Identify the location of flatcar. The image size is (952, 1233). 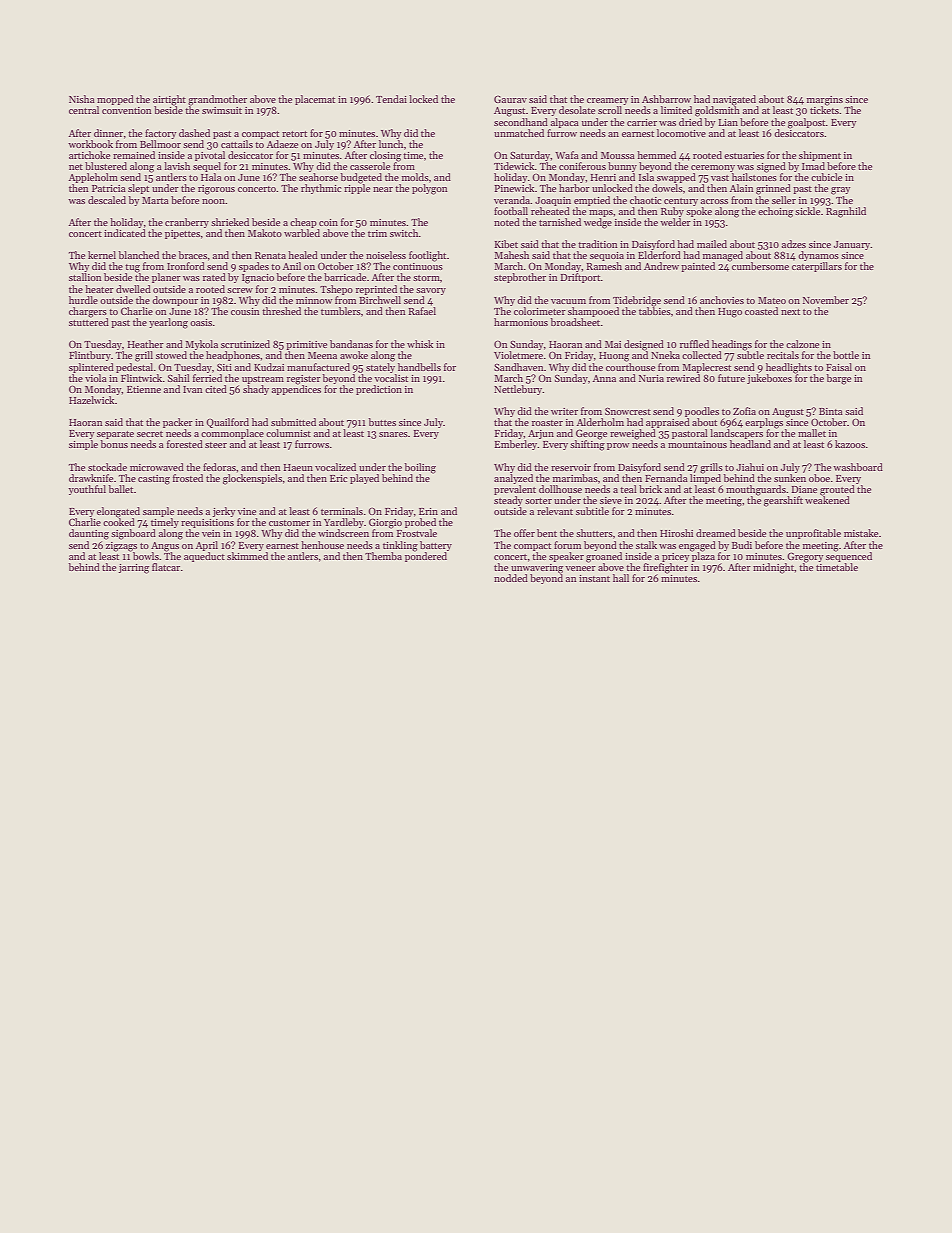
(166, 567).
